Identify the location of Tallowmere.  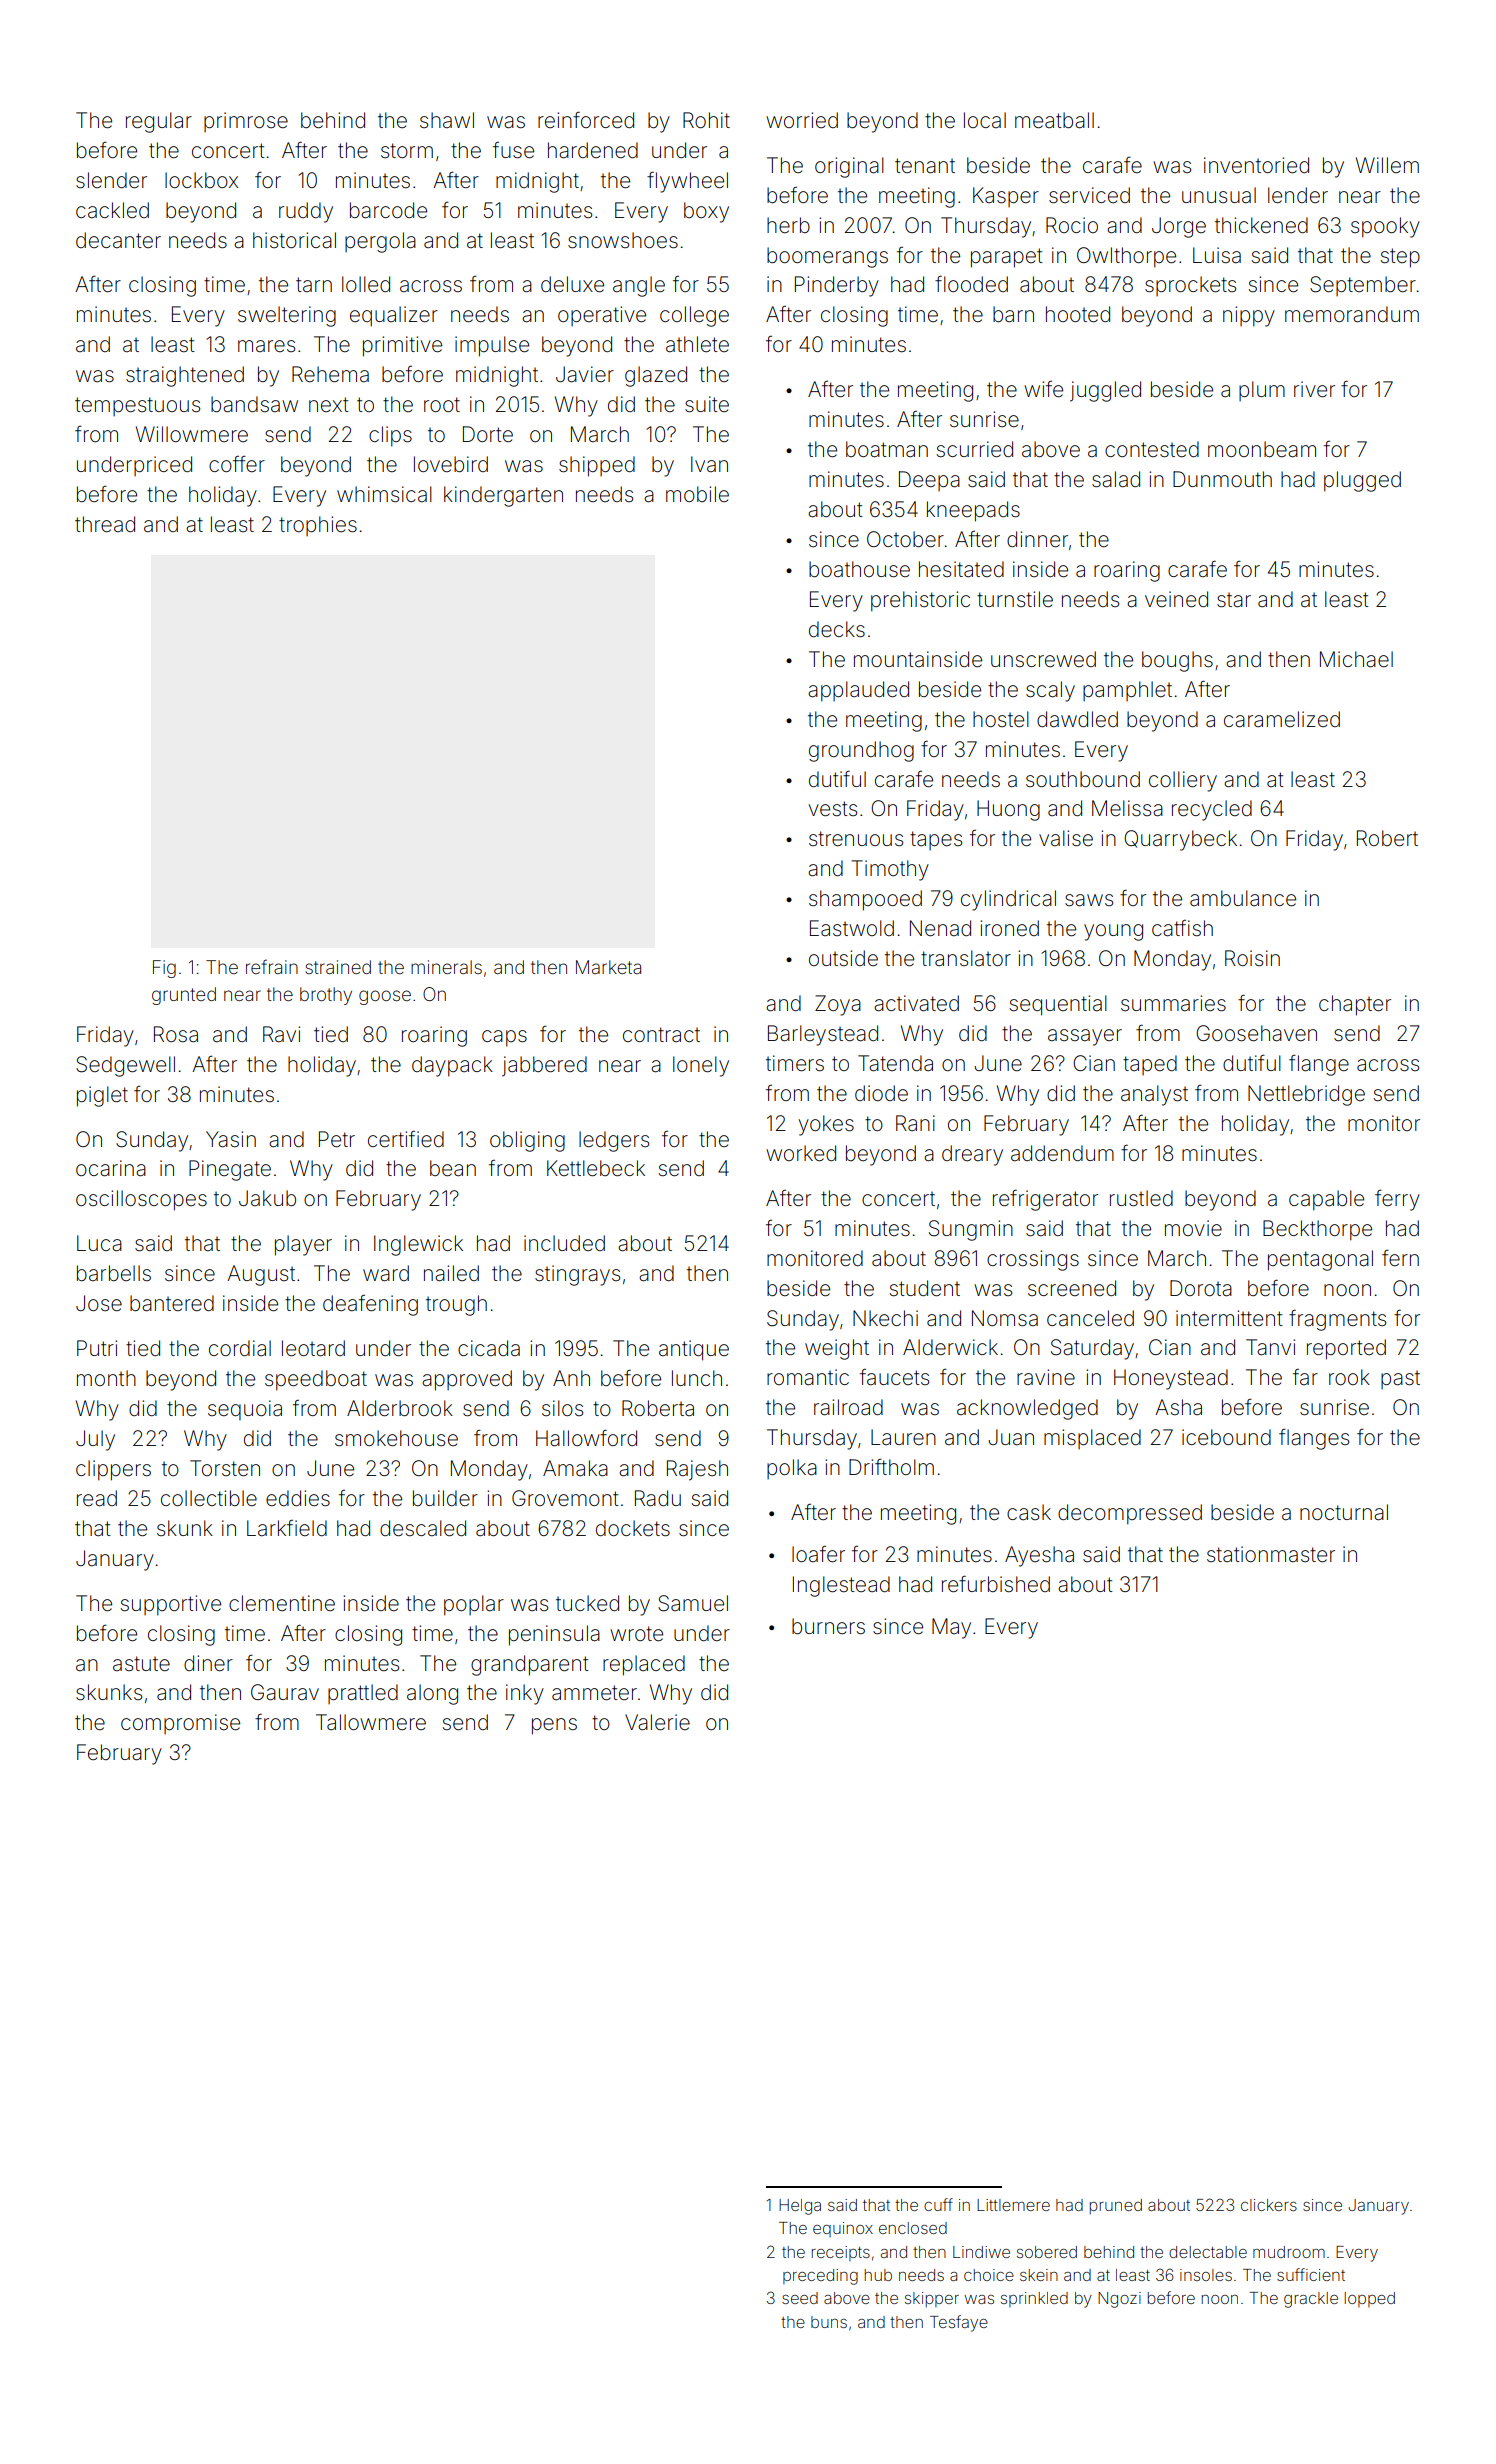
(371, 1722).
